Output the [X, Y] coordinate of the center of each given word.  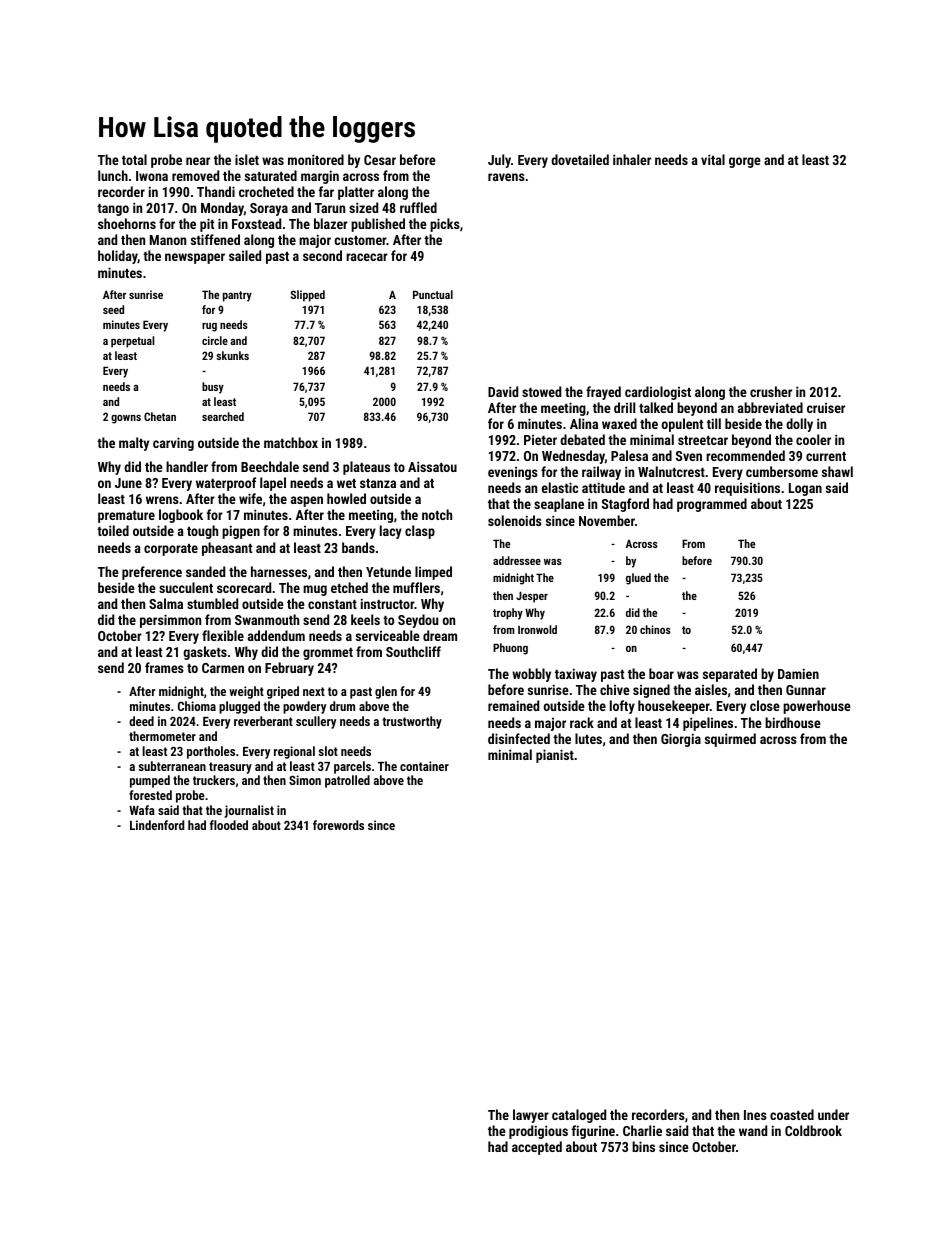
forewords [338, 825]
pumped [150, 781]
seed [113, 309]
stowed [541, 391]
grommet [328, 654]
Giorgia [681, 740]
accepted [537, 1148]
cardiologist [658, 393]
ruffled [418, 207]
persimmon [170, 621]
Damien [798, 673]
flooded [229, 825]
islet [247, 159]
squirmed [730, 740]
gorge [745, 162]
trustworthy [412, 722]
